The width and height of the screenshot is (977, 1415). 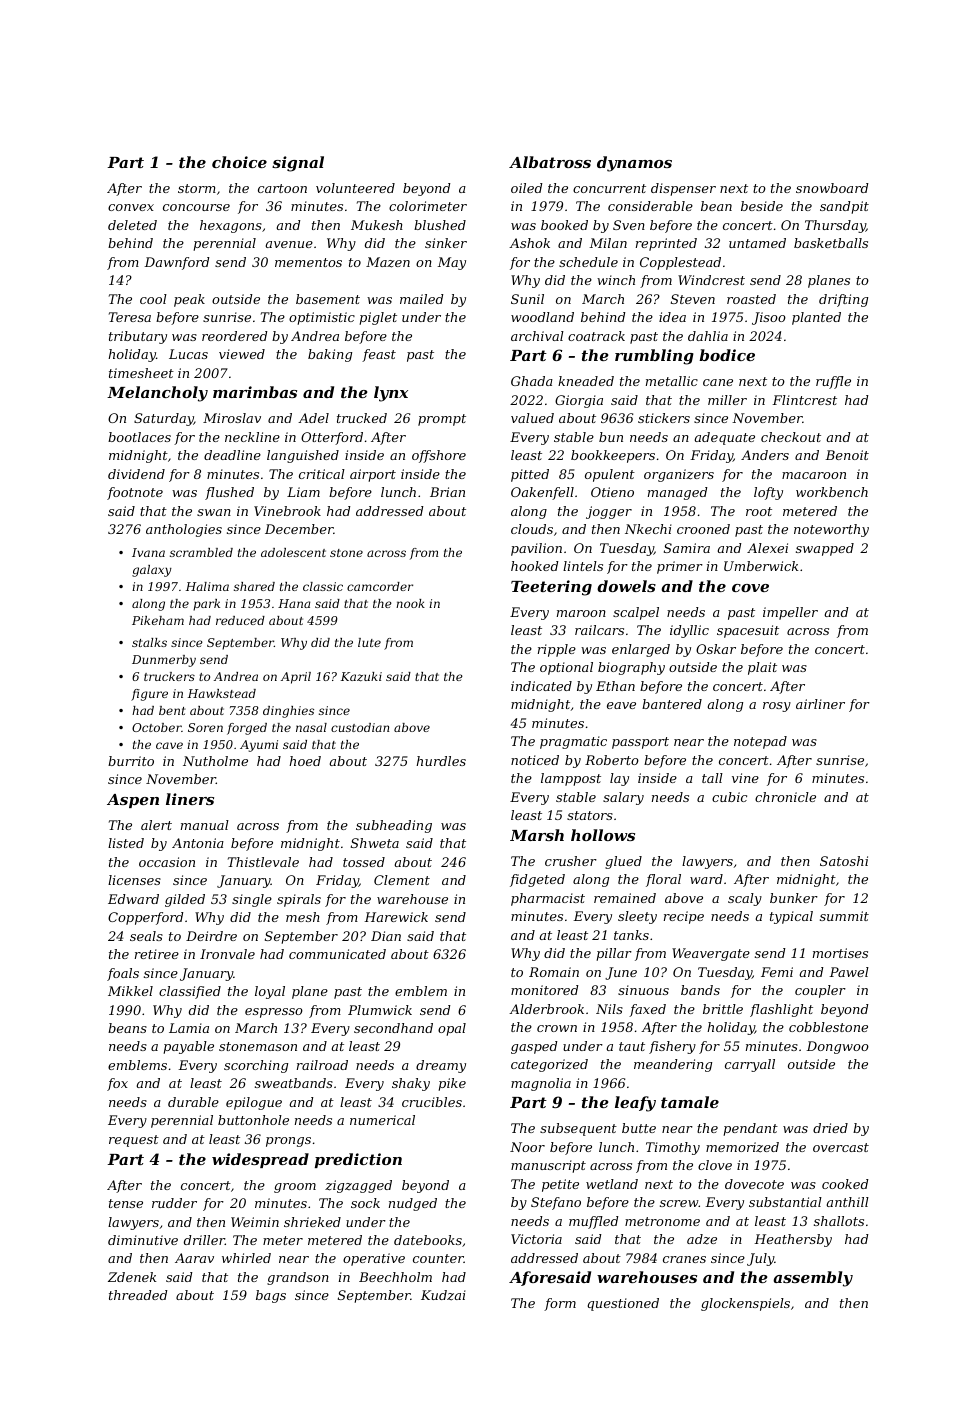 I want to click on lute, so click(x=369, y=642).
